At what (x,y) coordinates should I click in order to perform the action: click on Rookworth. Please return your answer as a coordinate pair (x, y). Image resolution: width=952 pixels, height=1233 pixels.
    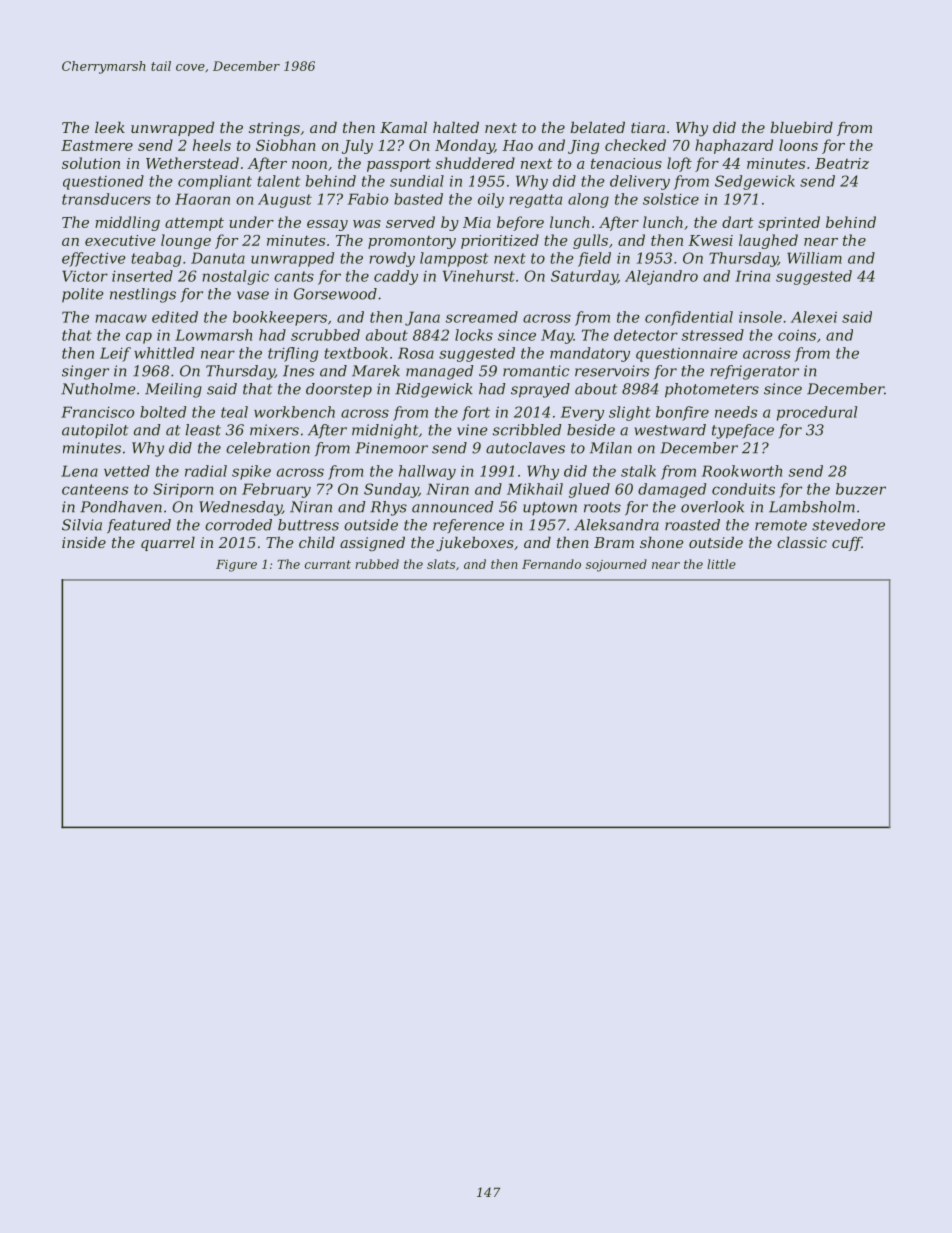
    Looking at the image, I should click on (742, 471).
